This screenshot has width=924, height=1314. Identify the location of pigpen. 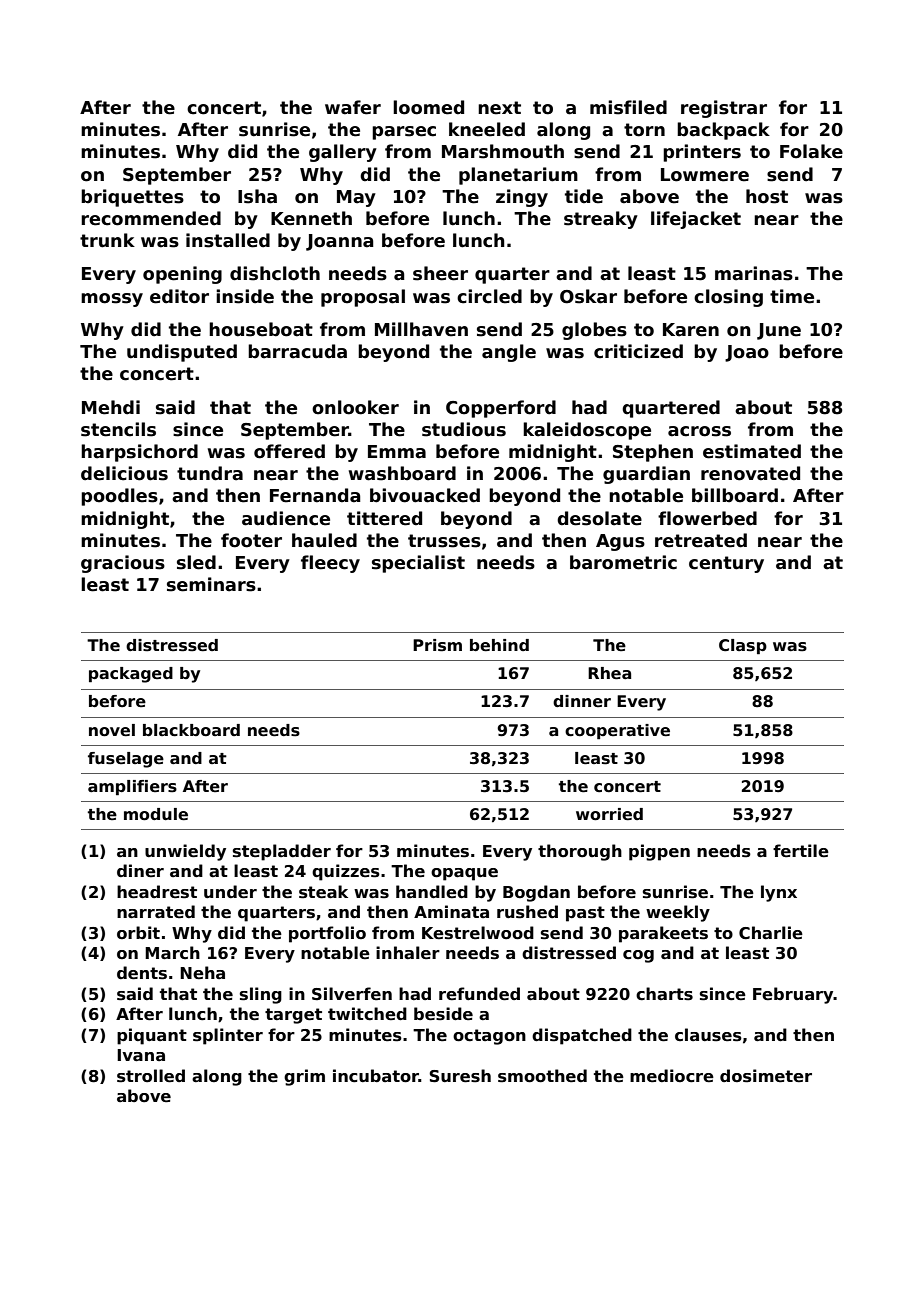
(659, 852).
